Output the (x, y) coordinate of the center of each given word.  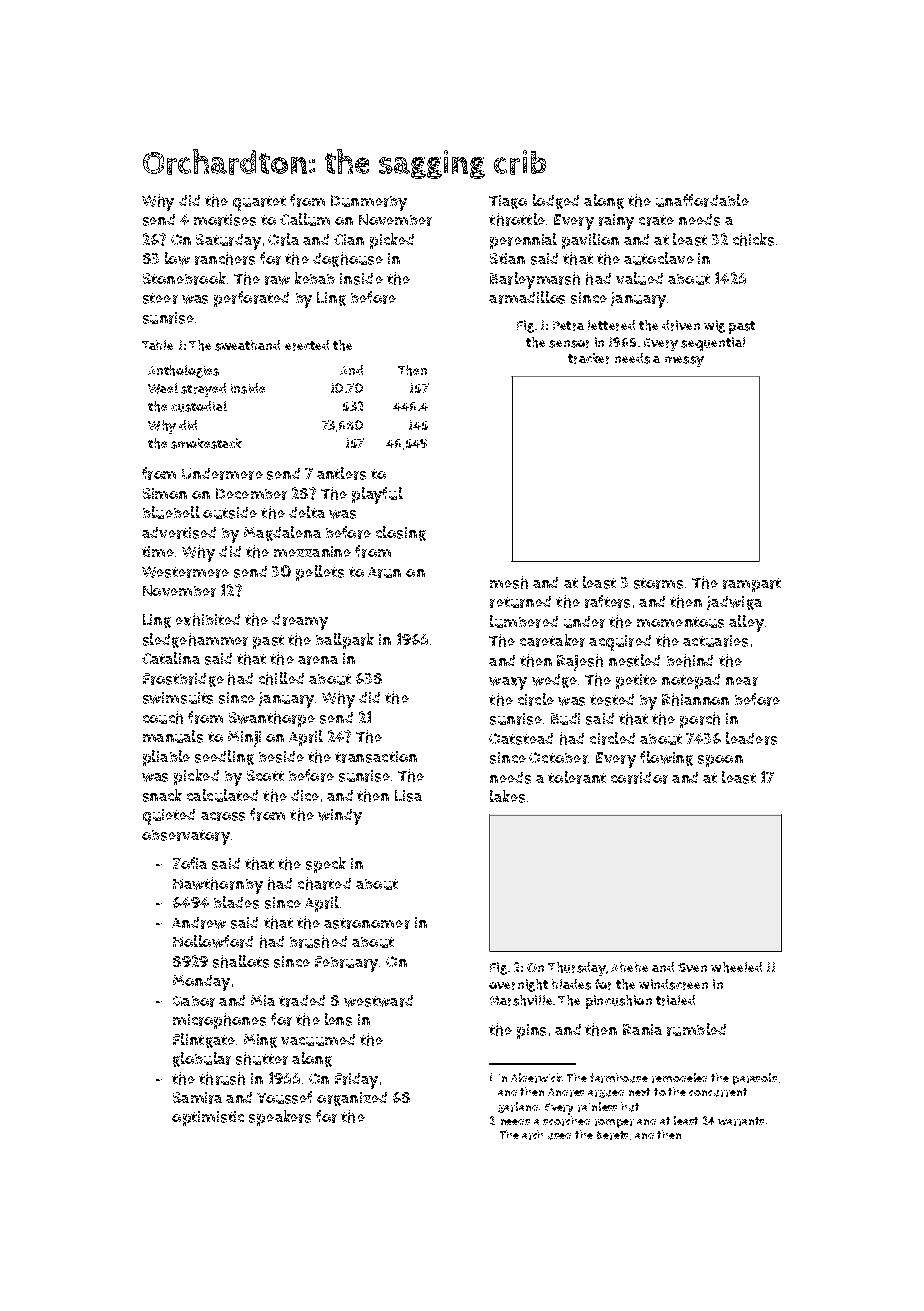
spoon (720, 761)
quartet (259, 203)
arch (532, 1135)
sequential (713, 344)
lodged (556, 201)
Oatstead (521, 739)
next (639, 1092)
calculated (222, 795)
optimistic (208, 1118)
